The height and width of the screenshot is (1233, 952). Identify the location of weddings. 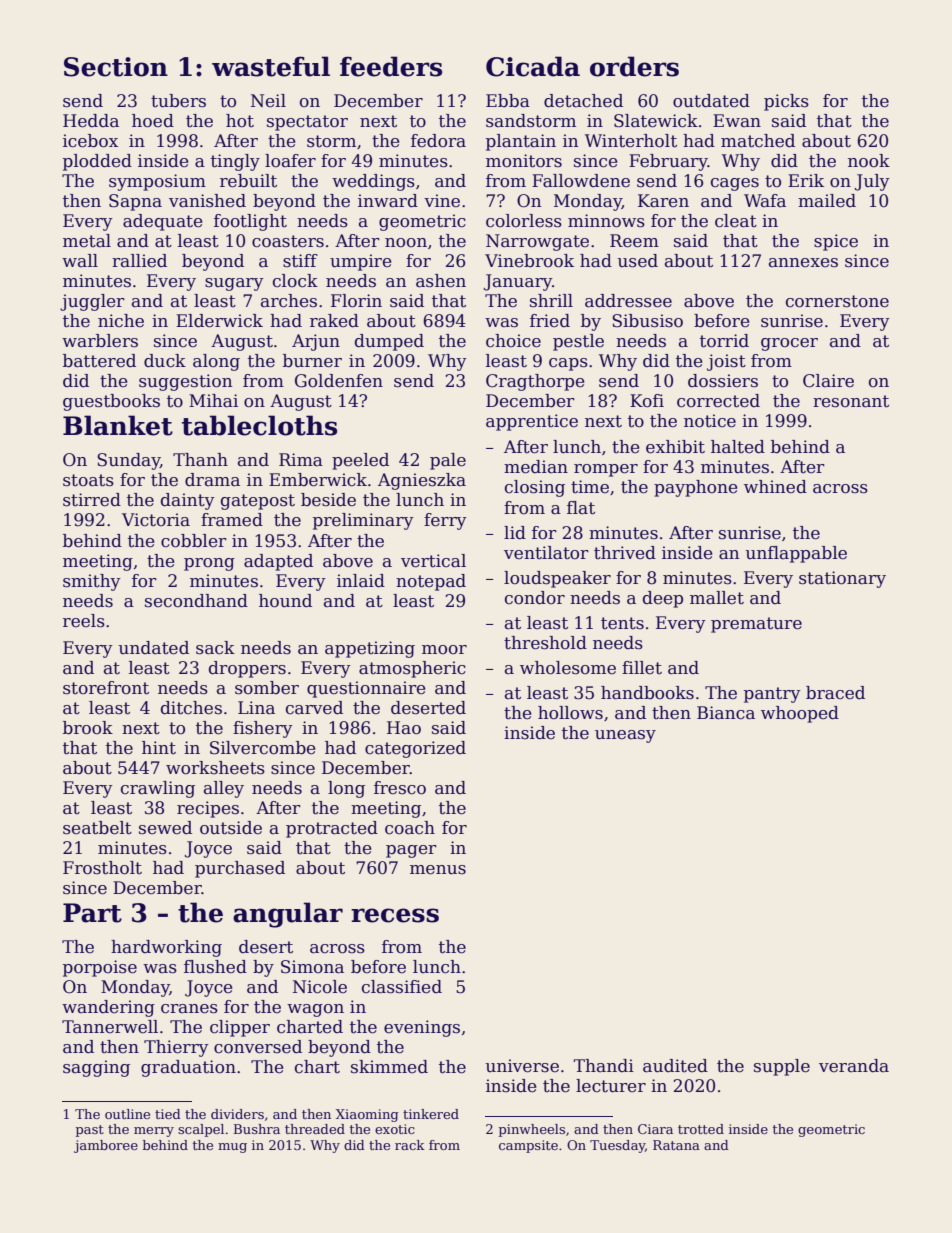
(373, 182).
